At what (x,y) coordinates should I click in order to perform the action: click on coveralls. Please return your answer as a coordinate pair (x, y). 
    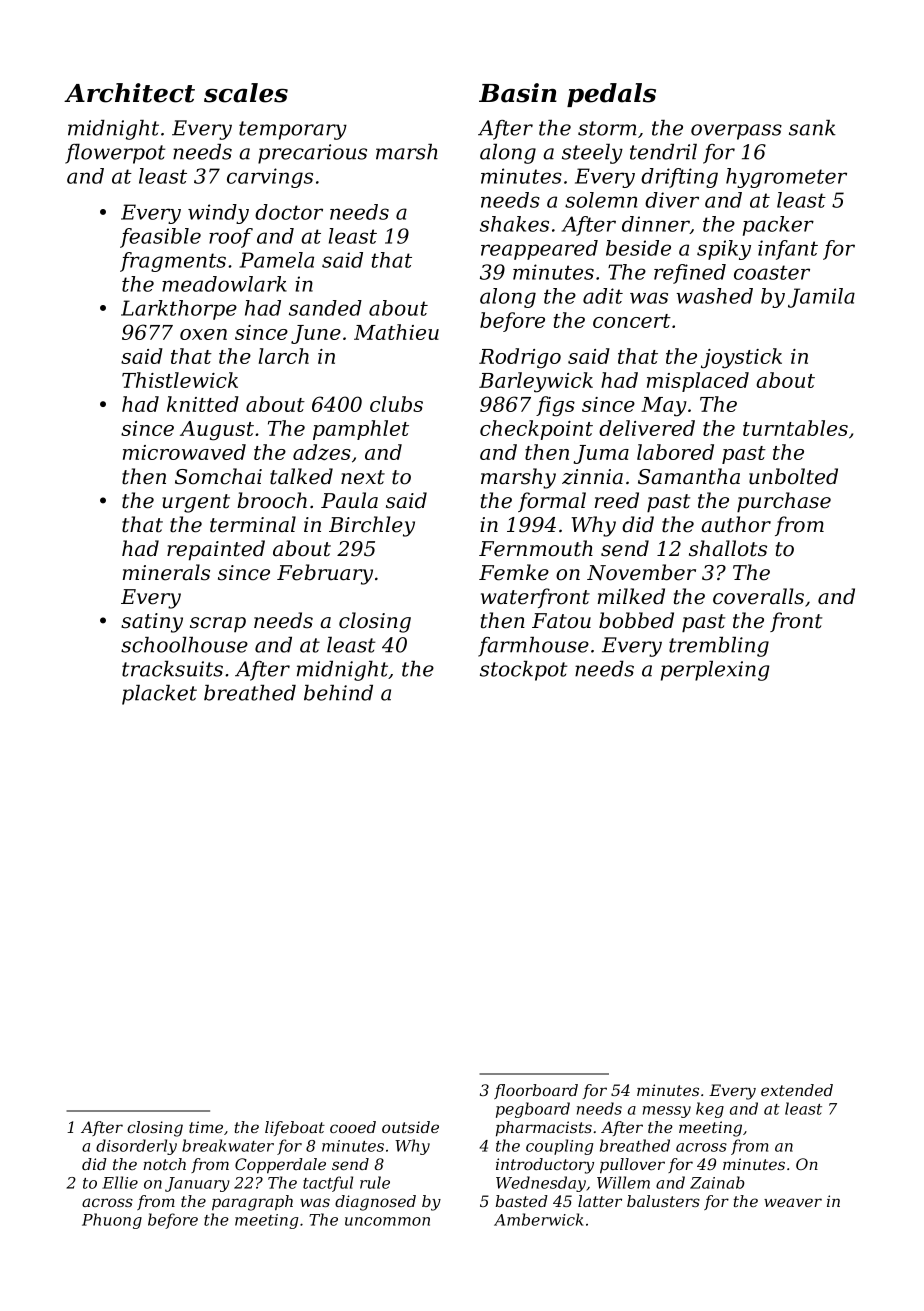
    Looking at the image, I should click on (758, 596).
